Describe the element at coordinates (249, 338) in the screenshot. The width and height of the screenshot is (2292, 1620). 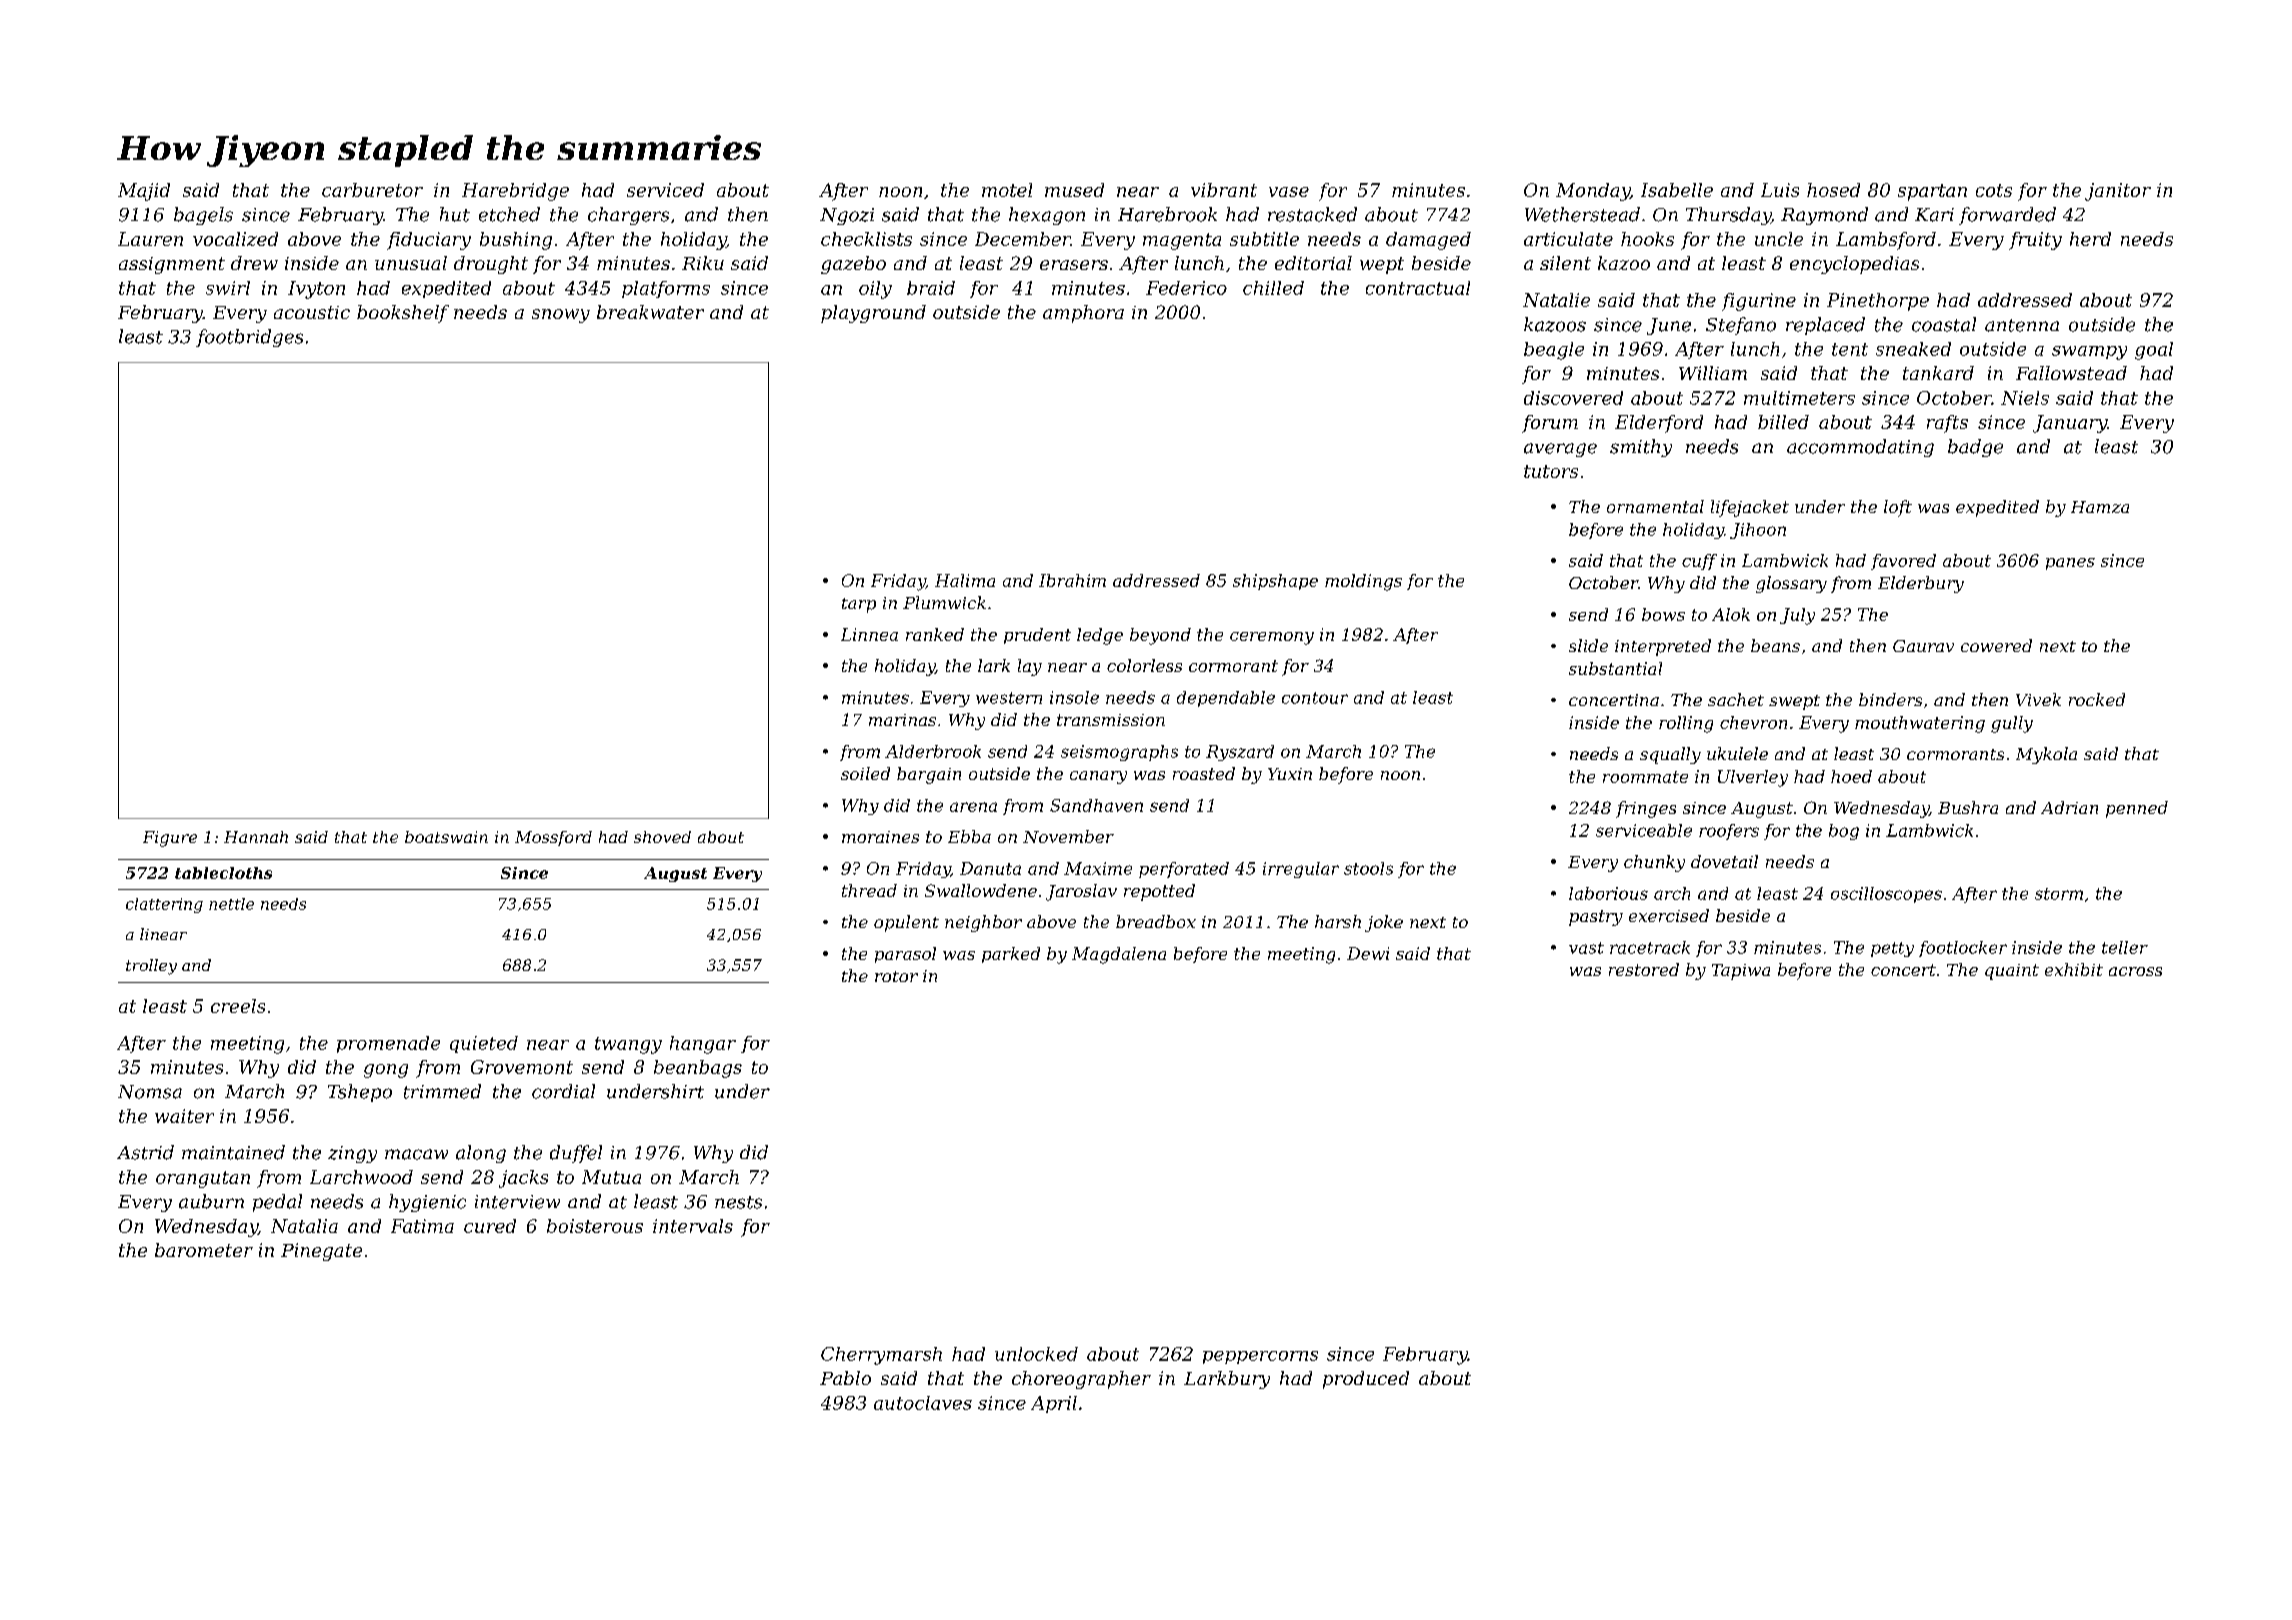
I see `footbridges` at that location.
